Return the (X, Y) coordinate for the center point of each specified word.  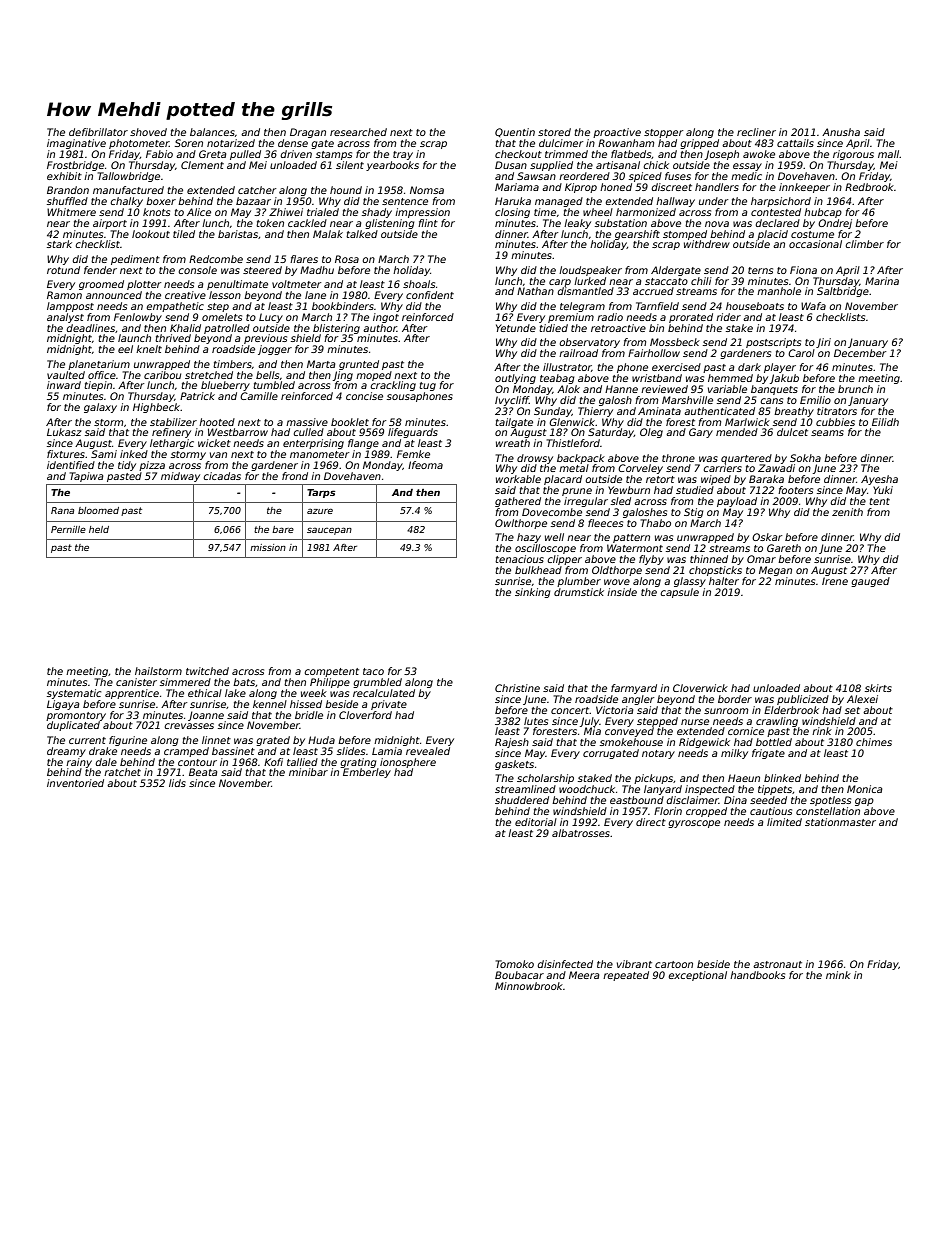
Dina (735, 800)
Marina (882, 281)
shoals (419, 284)
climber (865, 244)
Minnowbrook (529, 986)
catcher (257, 190)
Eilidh (885, 422)
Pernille (68, 529)
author (380, 328)
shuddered (522, 800)
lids (177, 783)
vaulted (66, 375)
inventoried (75, 783)
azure (320, 511)
